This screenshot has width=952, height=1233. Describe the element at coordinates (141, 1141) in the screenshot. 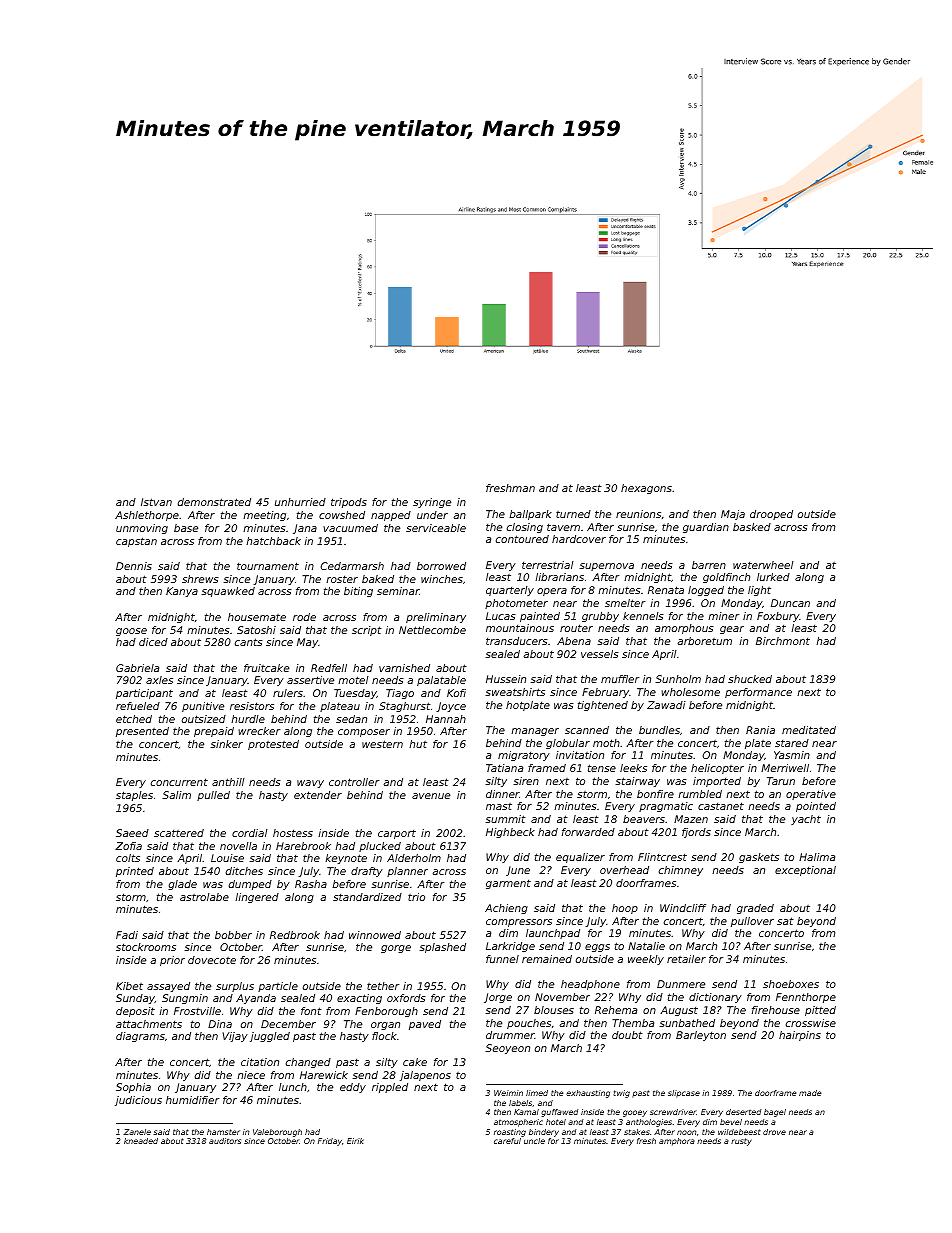

I see `kneaded` at that location.
